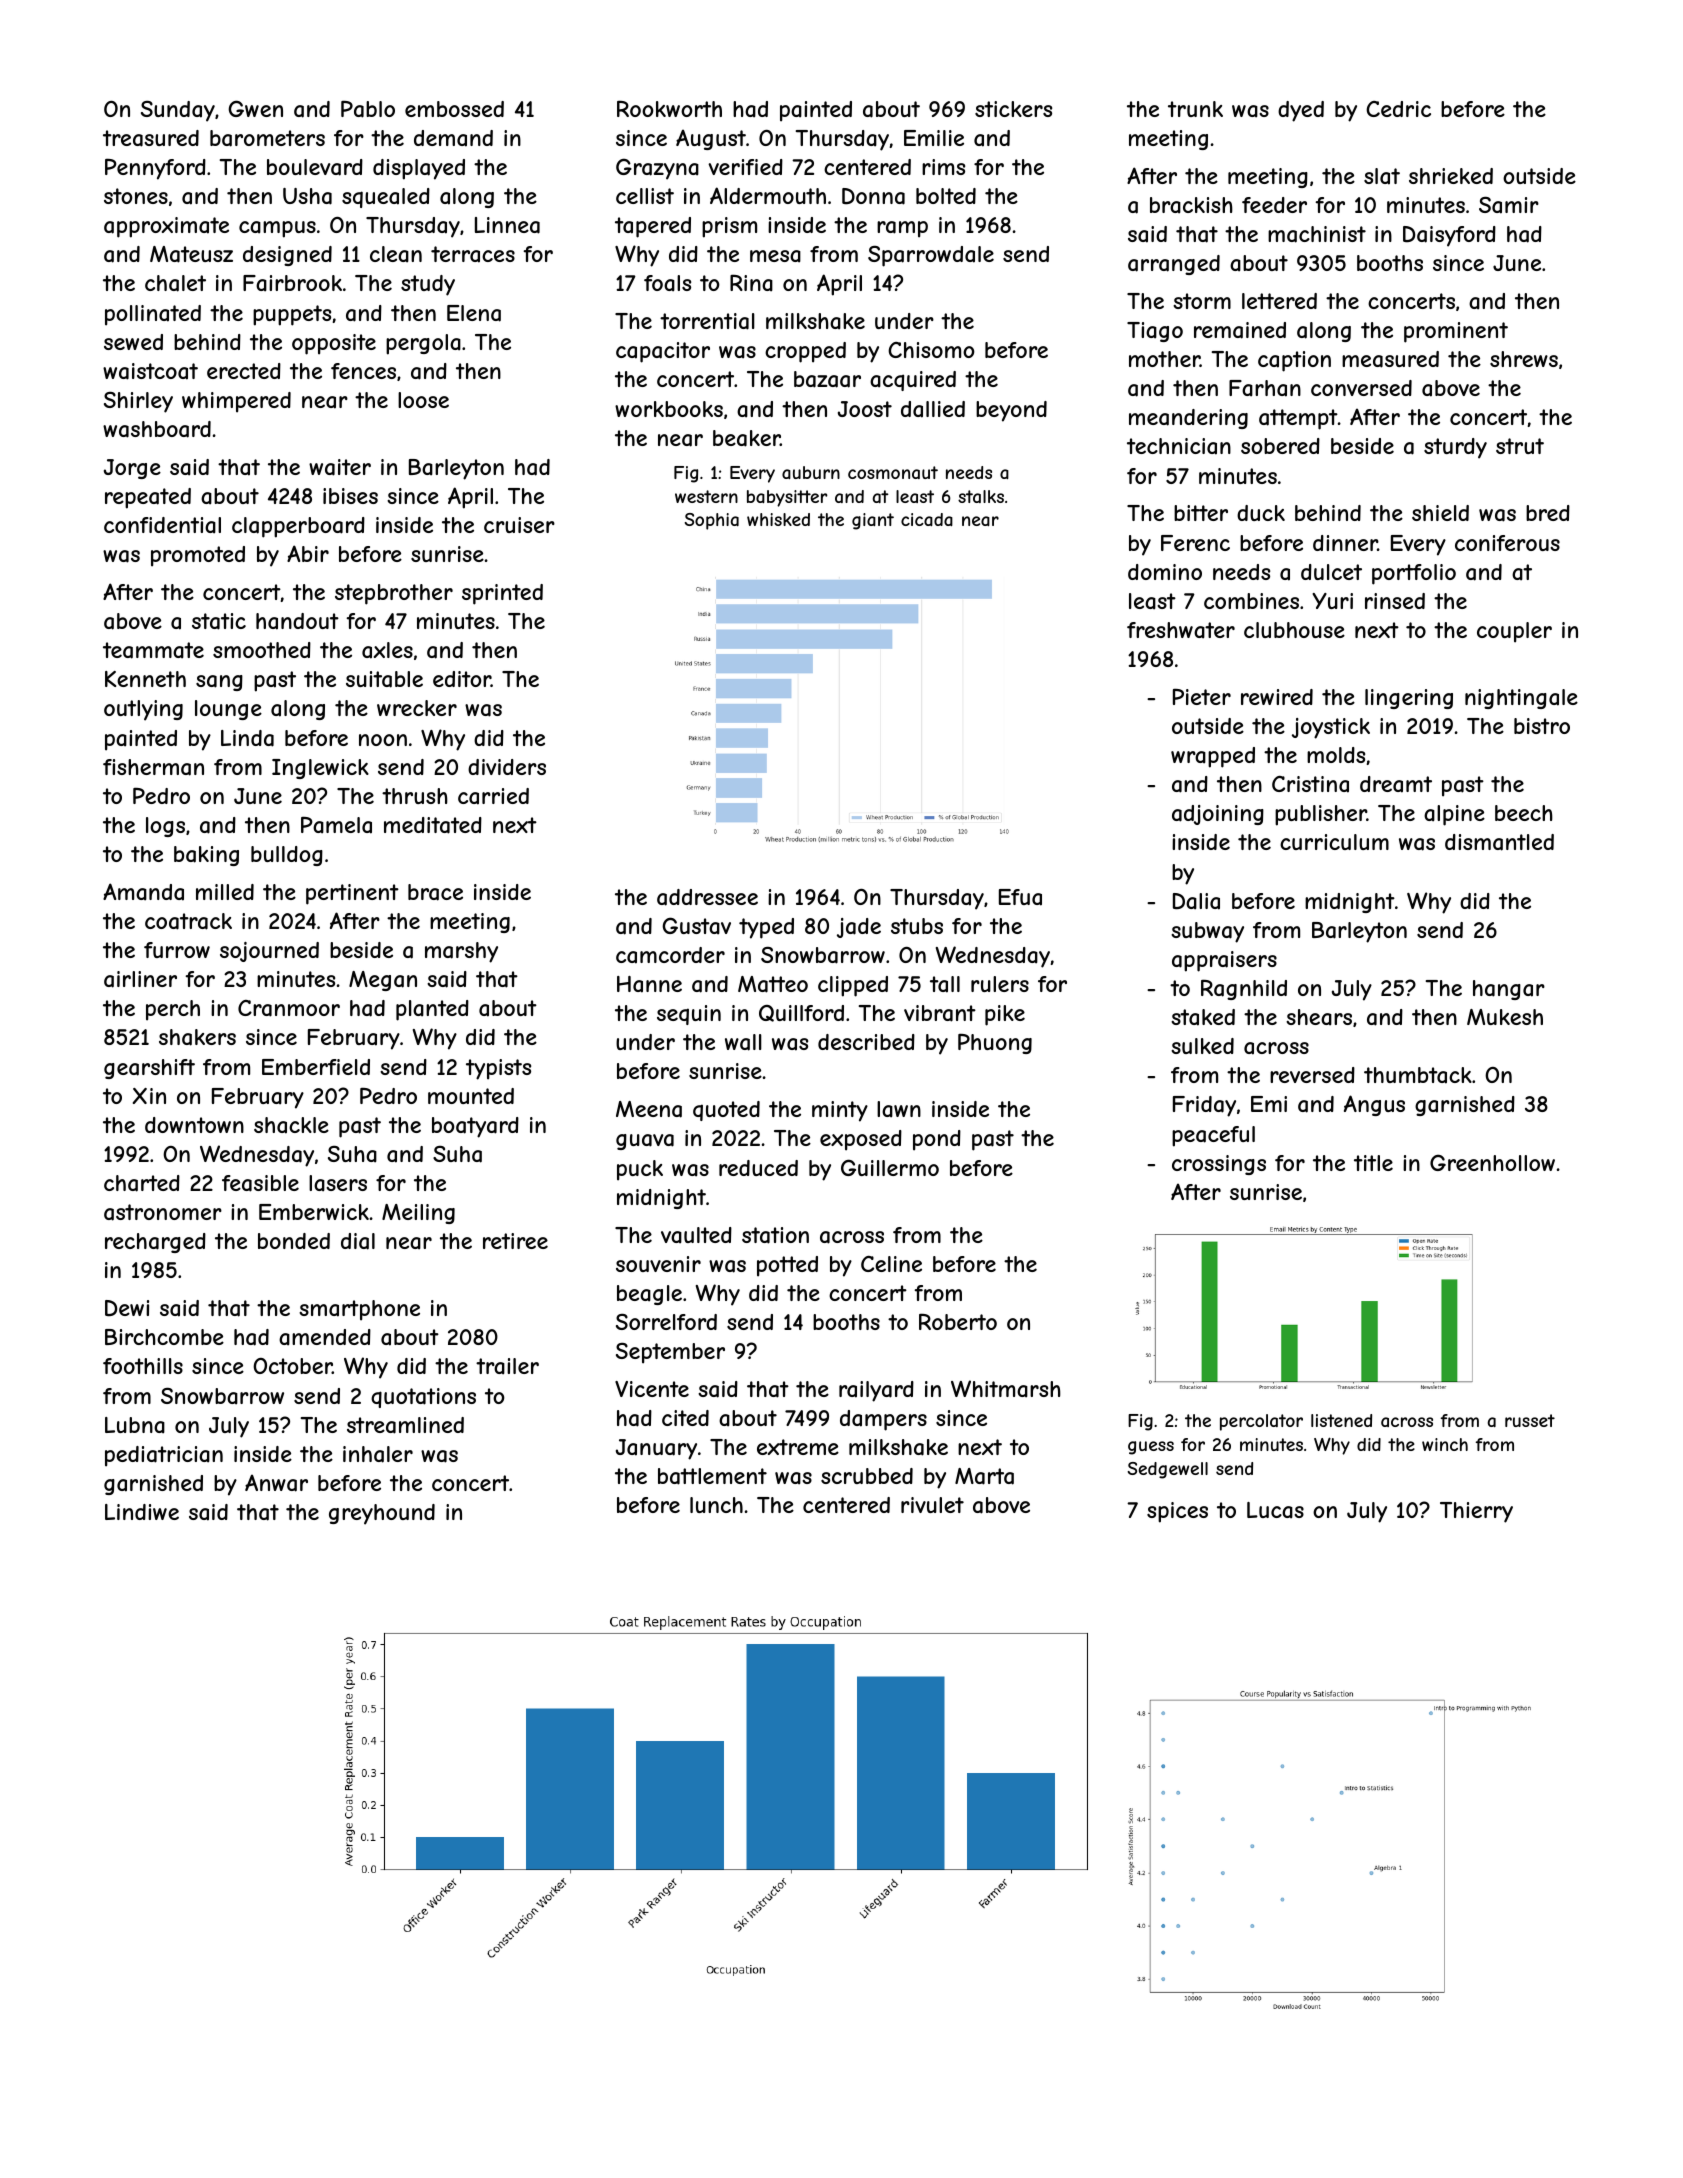 This document has height=2178, width=1683. I want to click on hangar, so click(1509, 990).
